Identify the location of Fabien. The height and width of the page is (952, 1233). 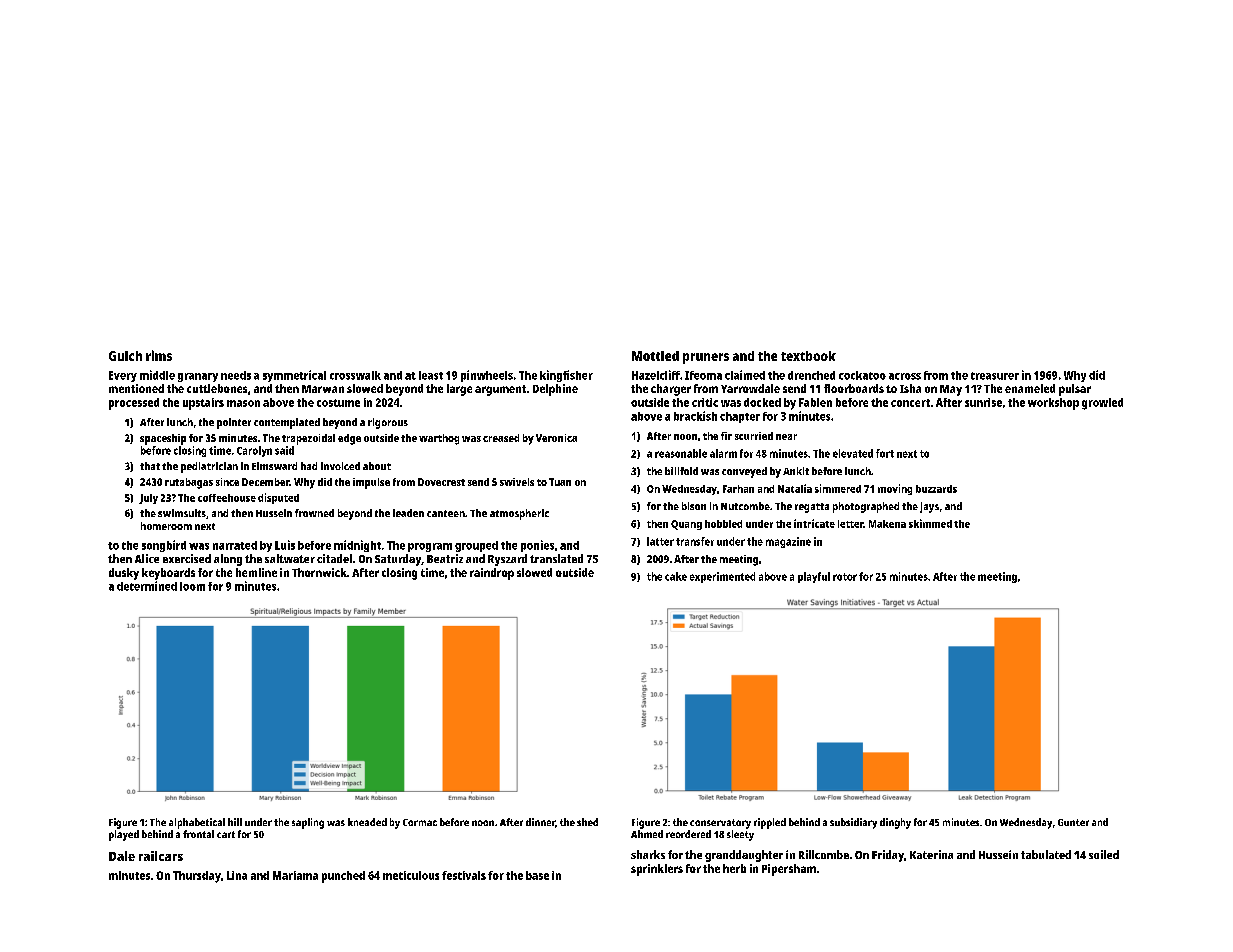
(815, 402).
